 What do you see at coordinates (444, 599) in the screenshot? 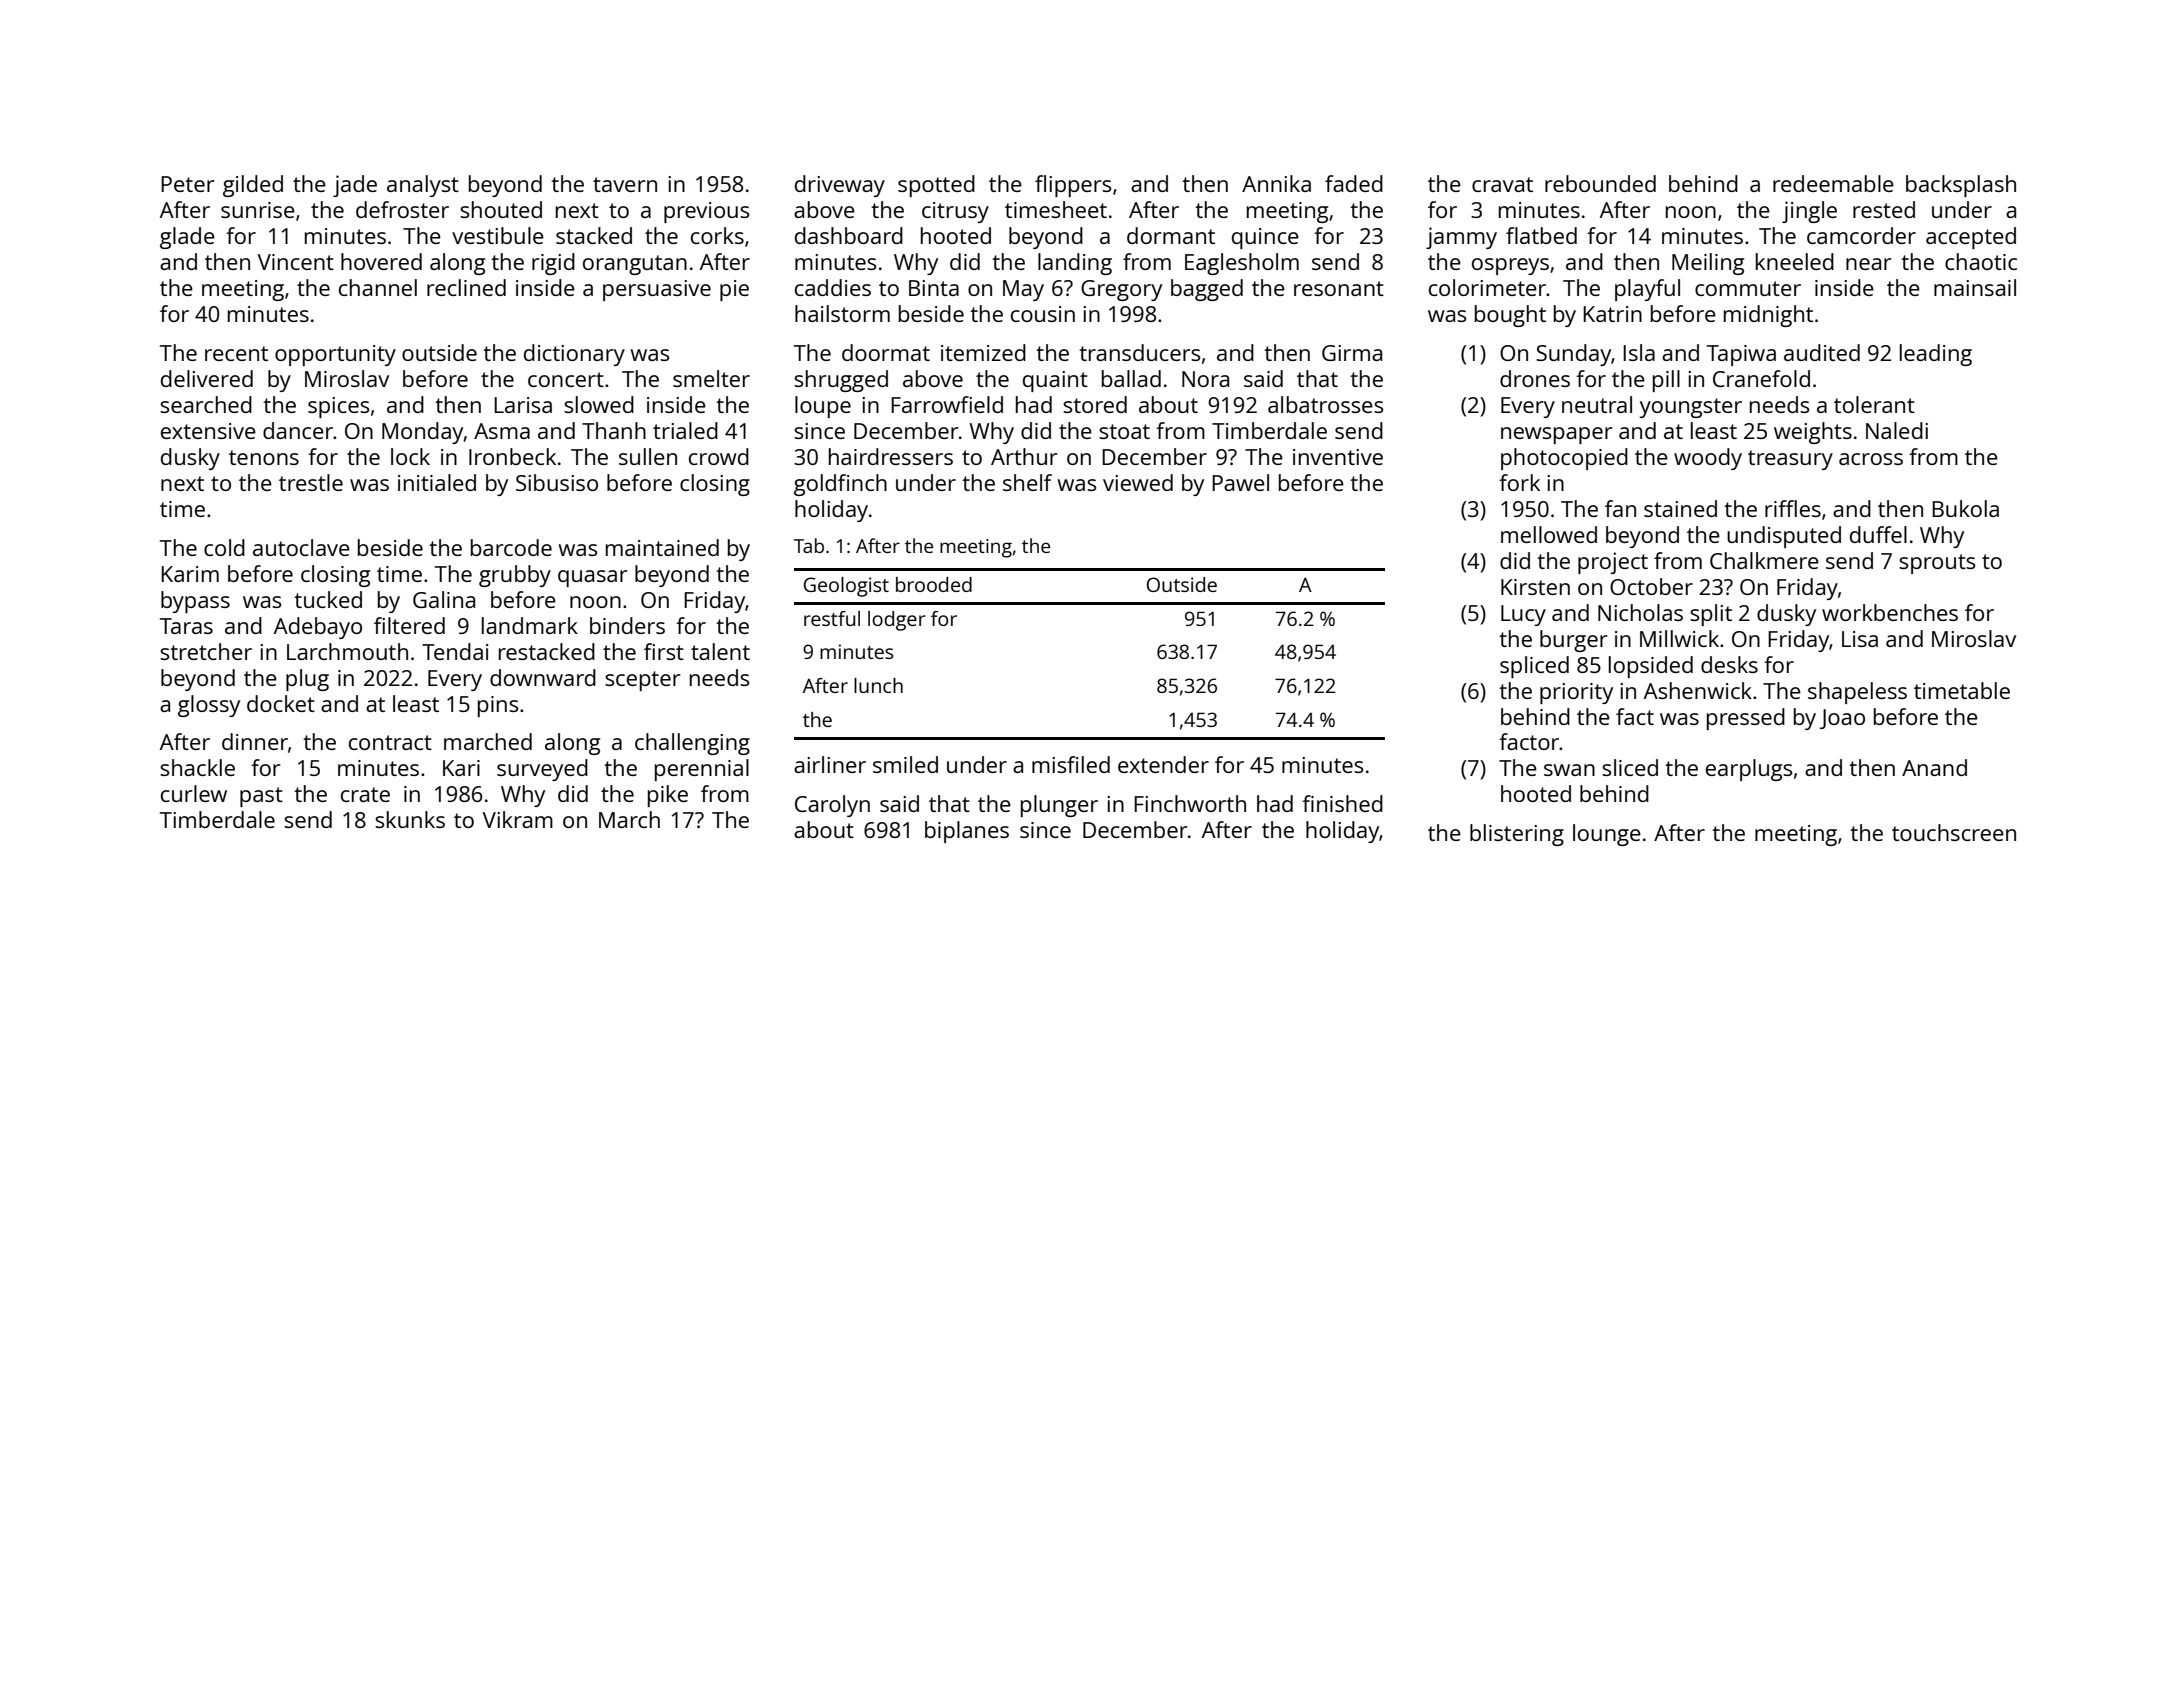
I see `Galina` at bounding box center [444, 599].
